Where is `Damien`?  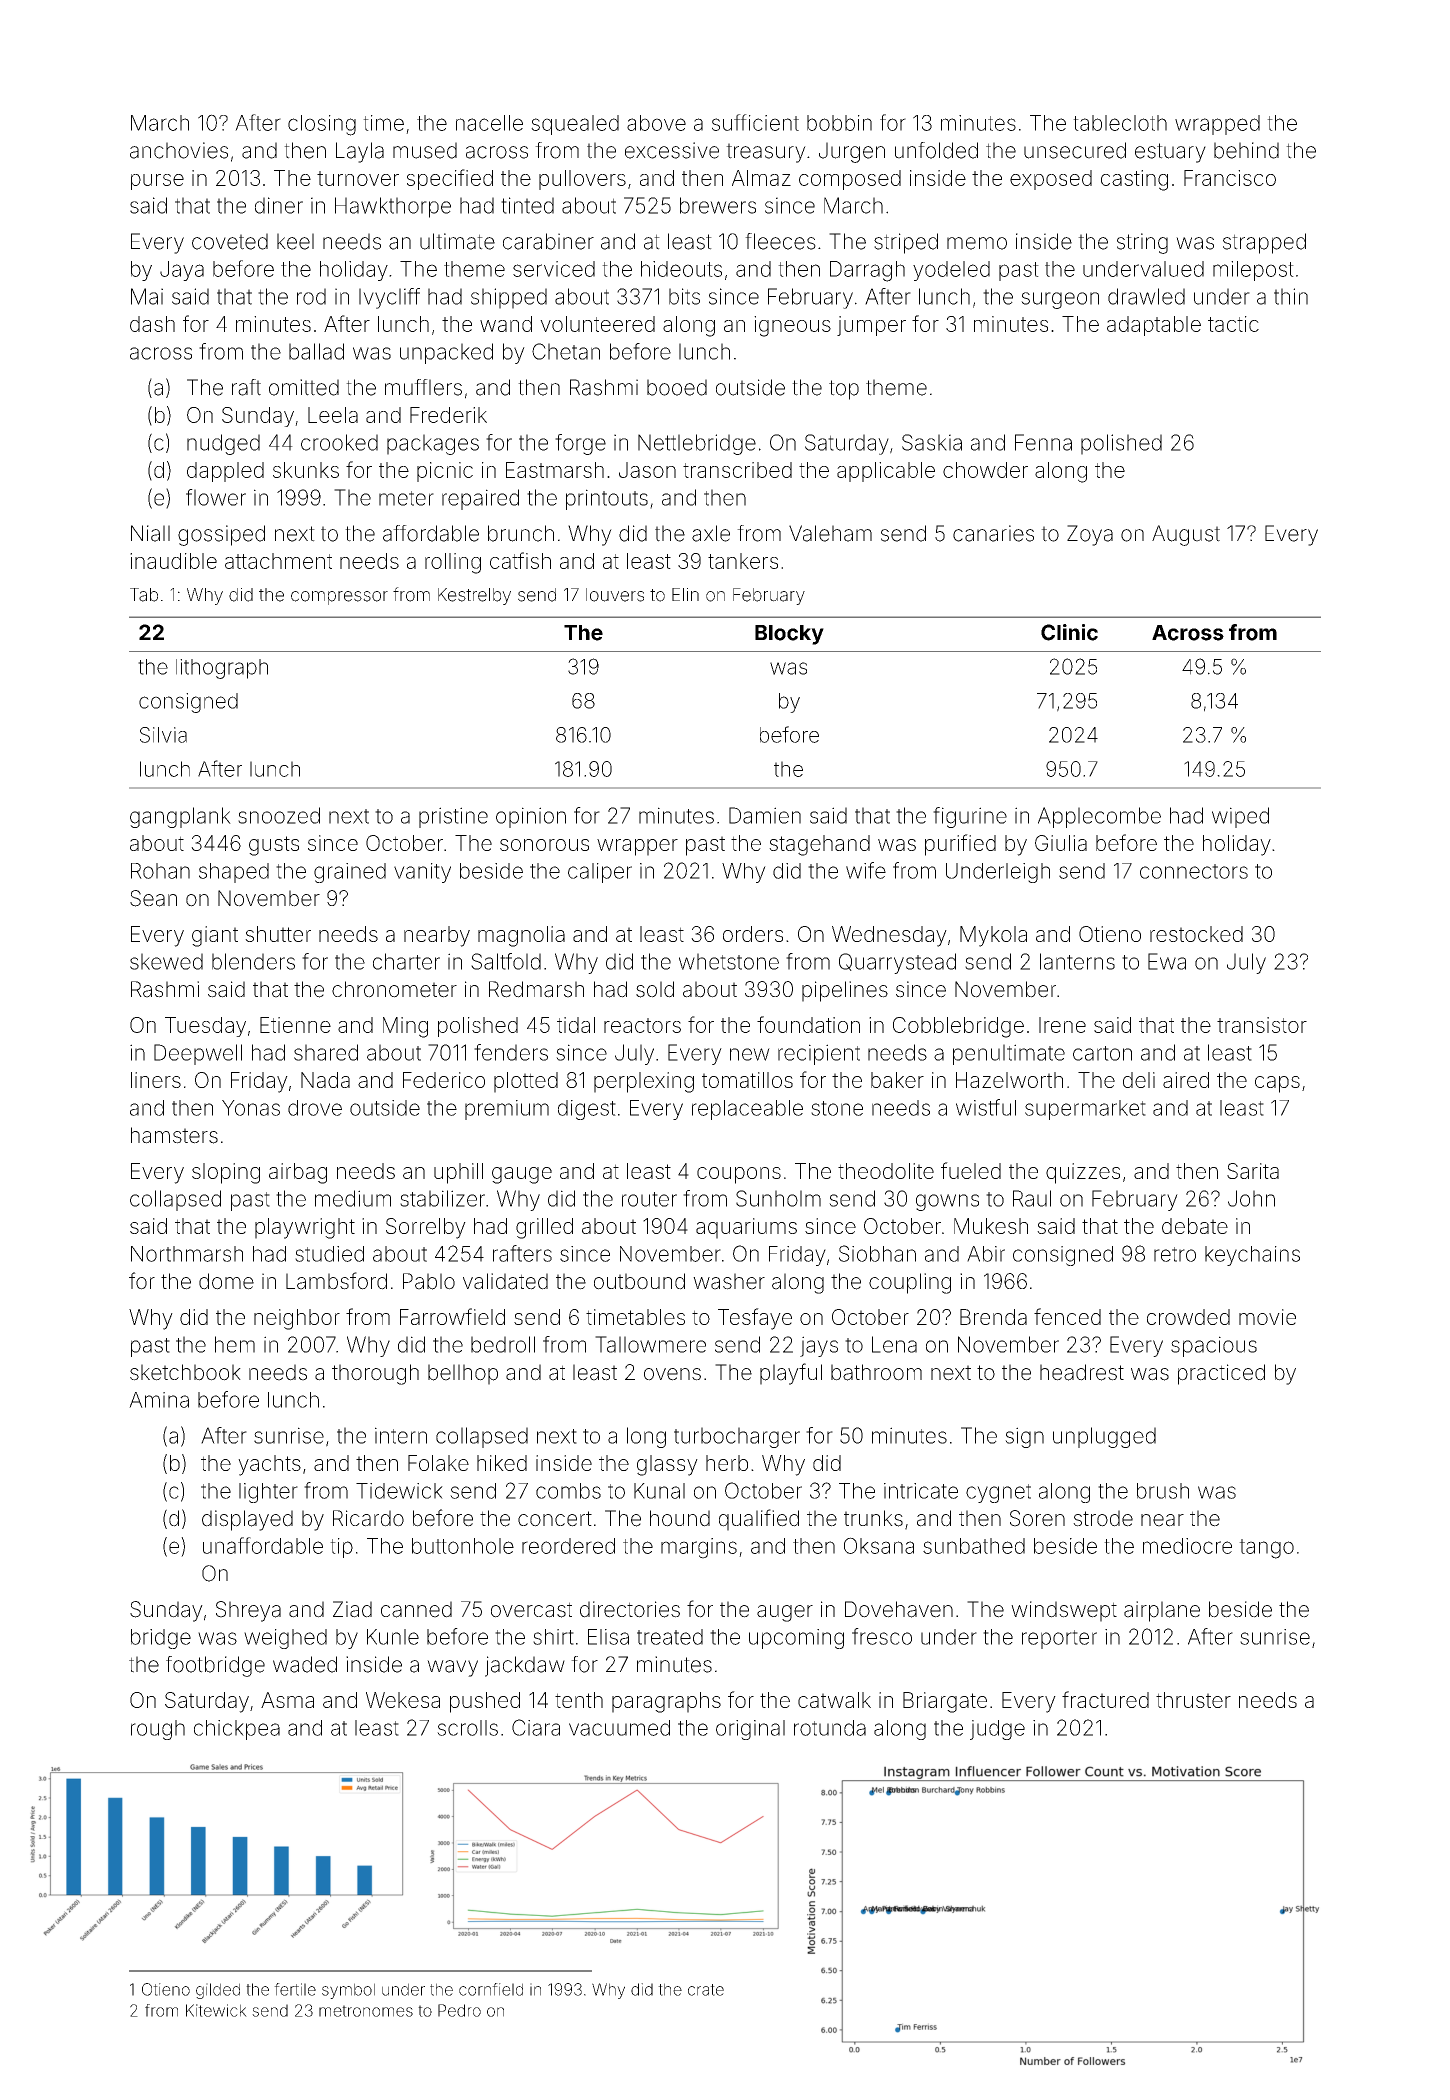 Damien is located at coordinates (765, 815).
